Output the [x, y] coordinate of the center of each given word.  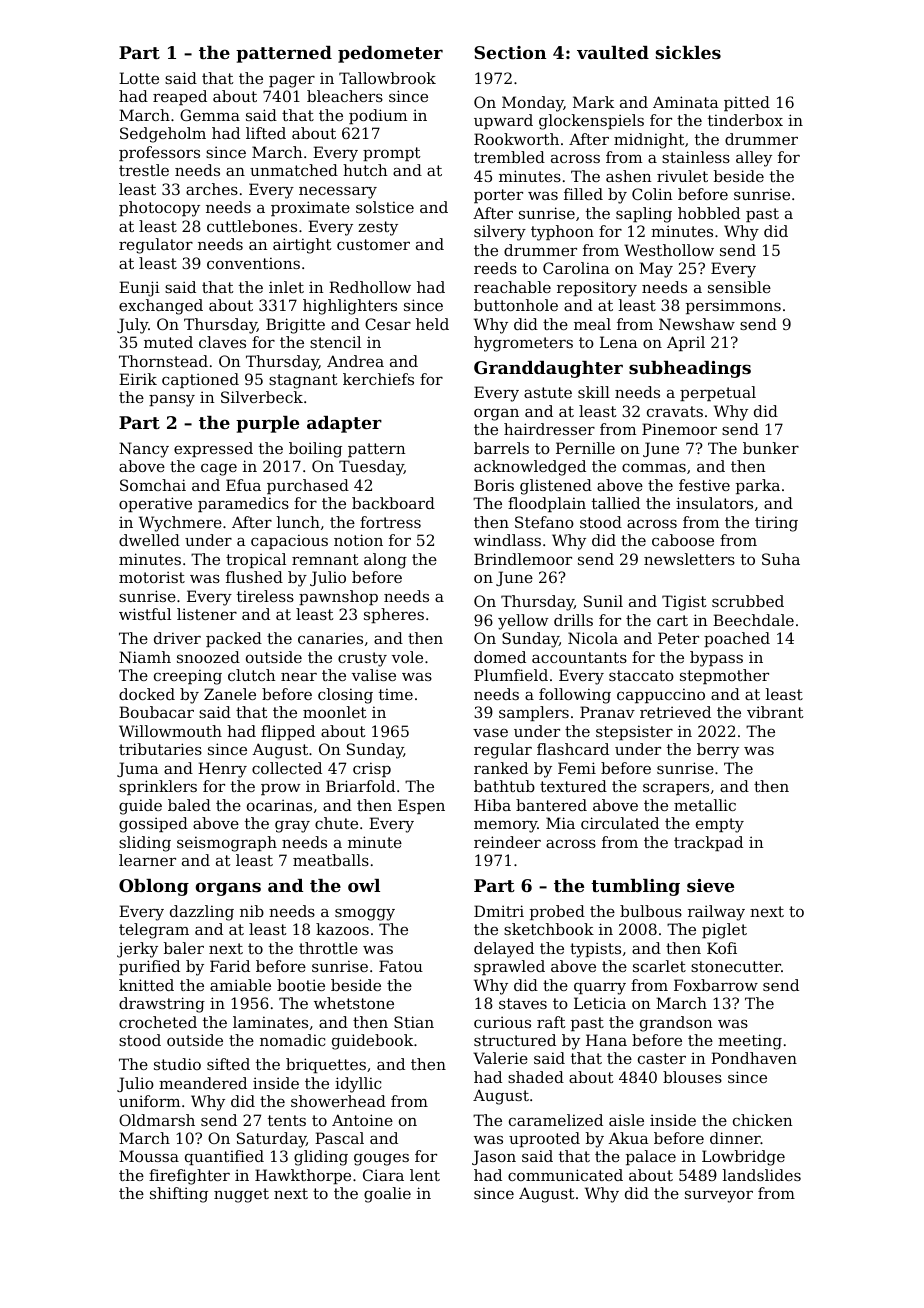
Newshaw [697, 324]
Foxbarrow [716, 985]
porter [498, 196]
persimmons [733, 306]
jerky [137, 950]
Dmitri [499, 911]
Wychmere [180, 524]
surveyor [719, 1196]
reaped [180, 97]
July [132, 326]
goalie [387, 1195]
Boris [494, 485]
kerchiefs [378, 379]
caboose [683, 540]
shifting [179, 1195]
